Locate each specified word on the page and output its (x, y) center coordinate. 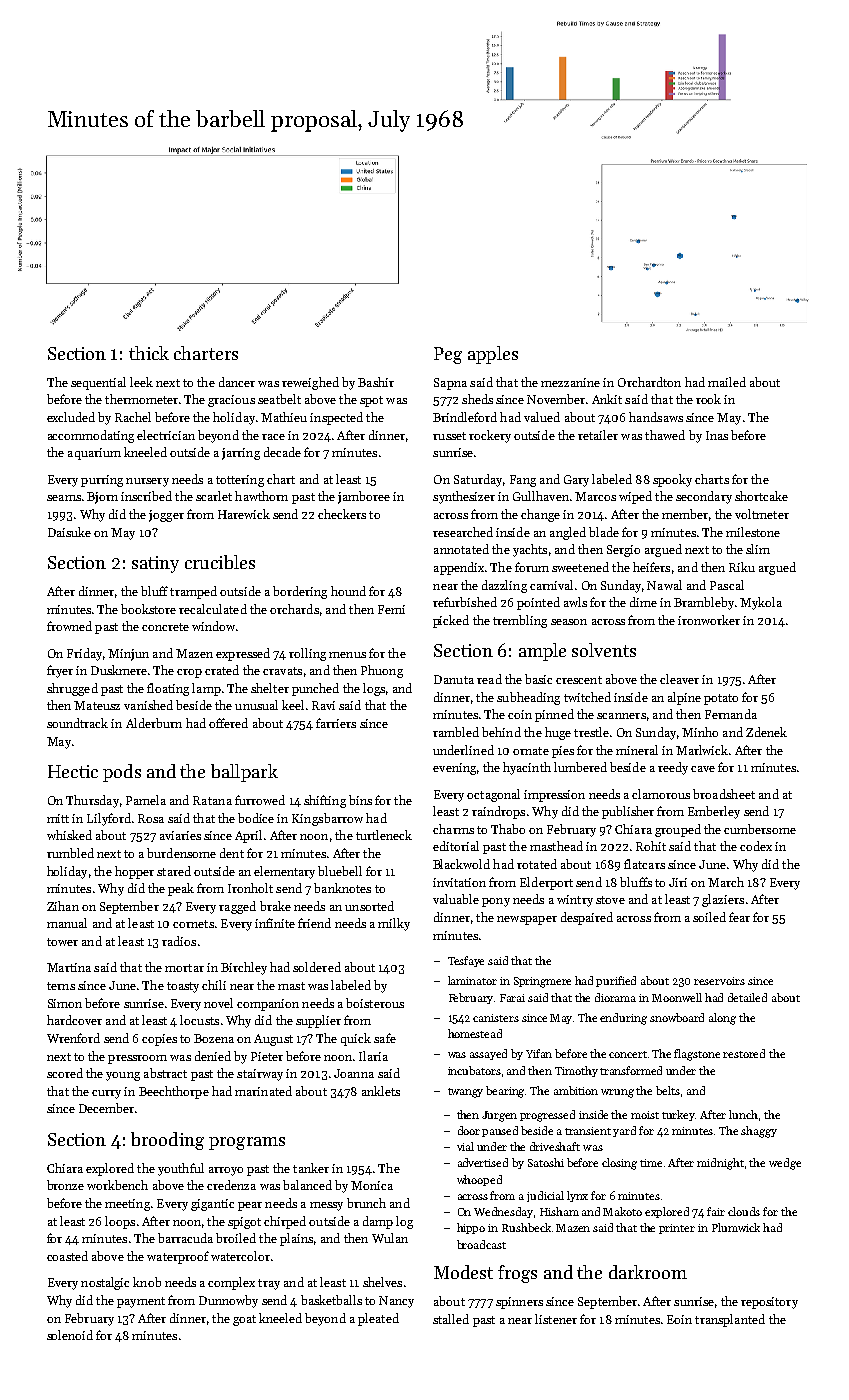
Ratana (212, 800)
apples (493, 355)
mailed (727, 382)
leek (141, 382)
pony (496, 902)
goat (244, 1320)
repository (769, 1303)
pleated (378, 1319)
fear (739, 917)
